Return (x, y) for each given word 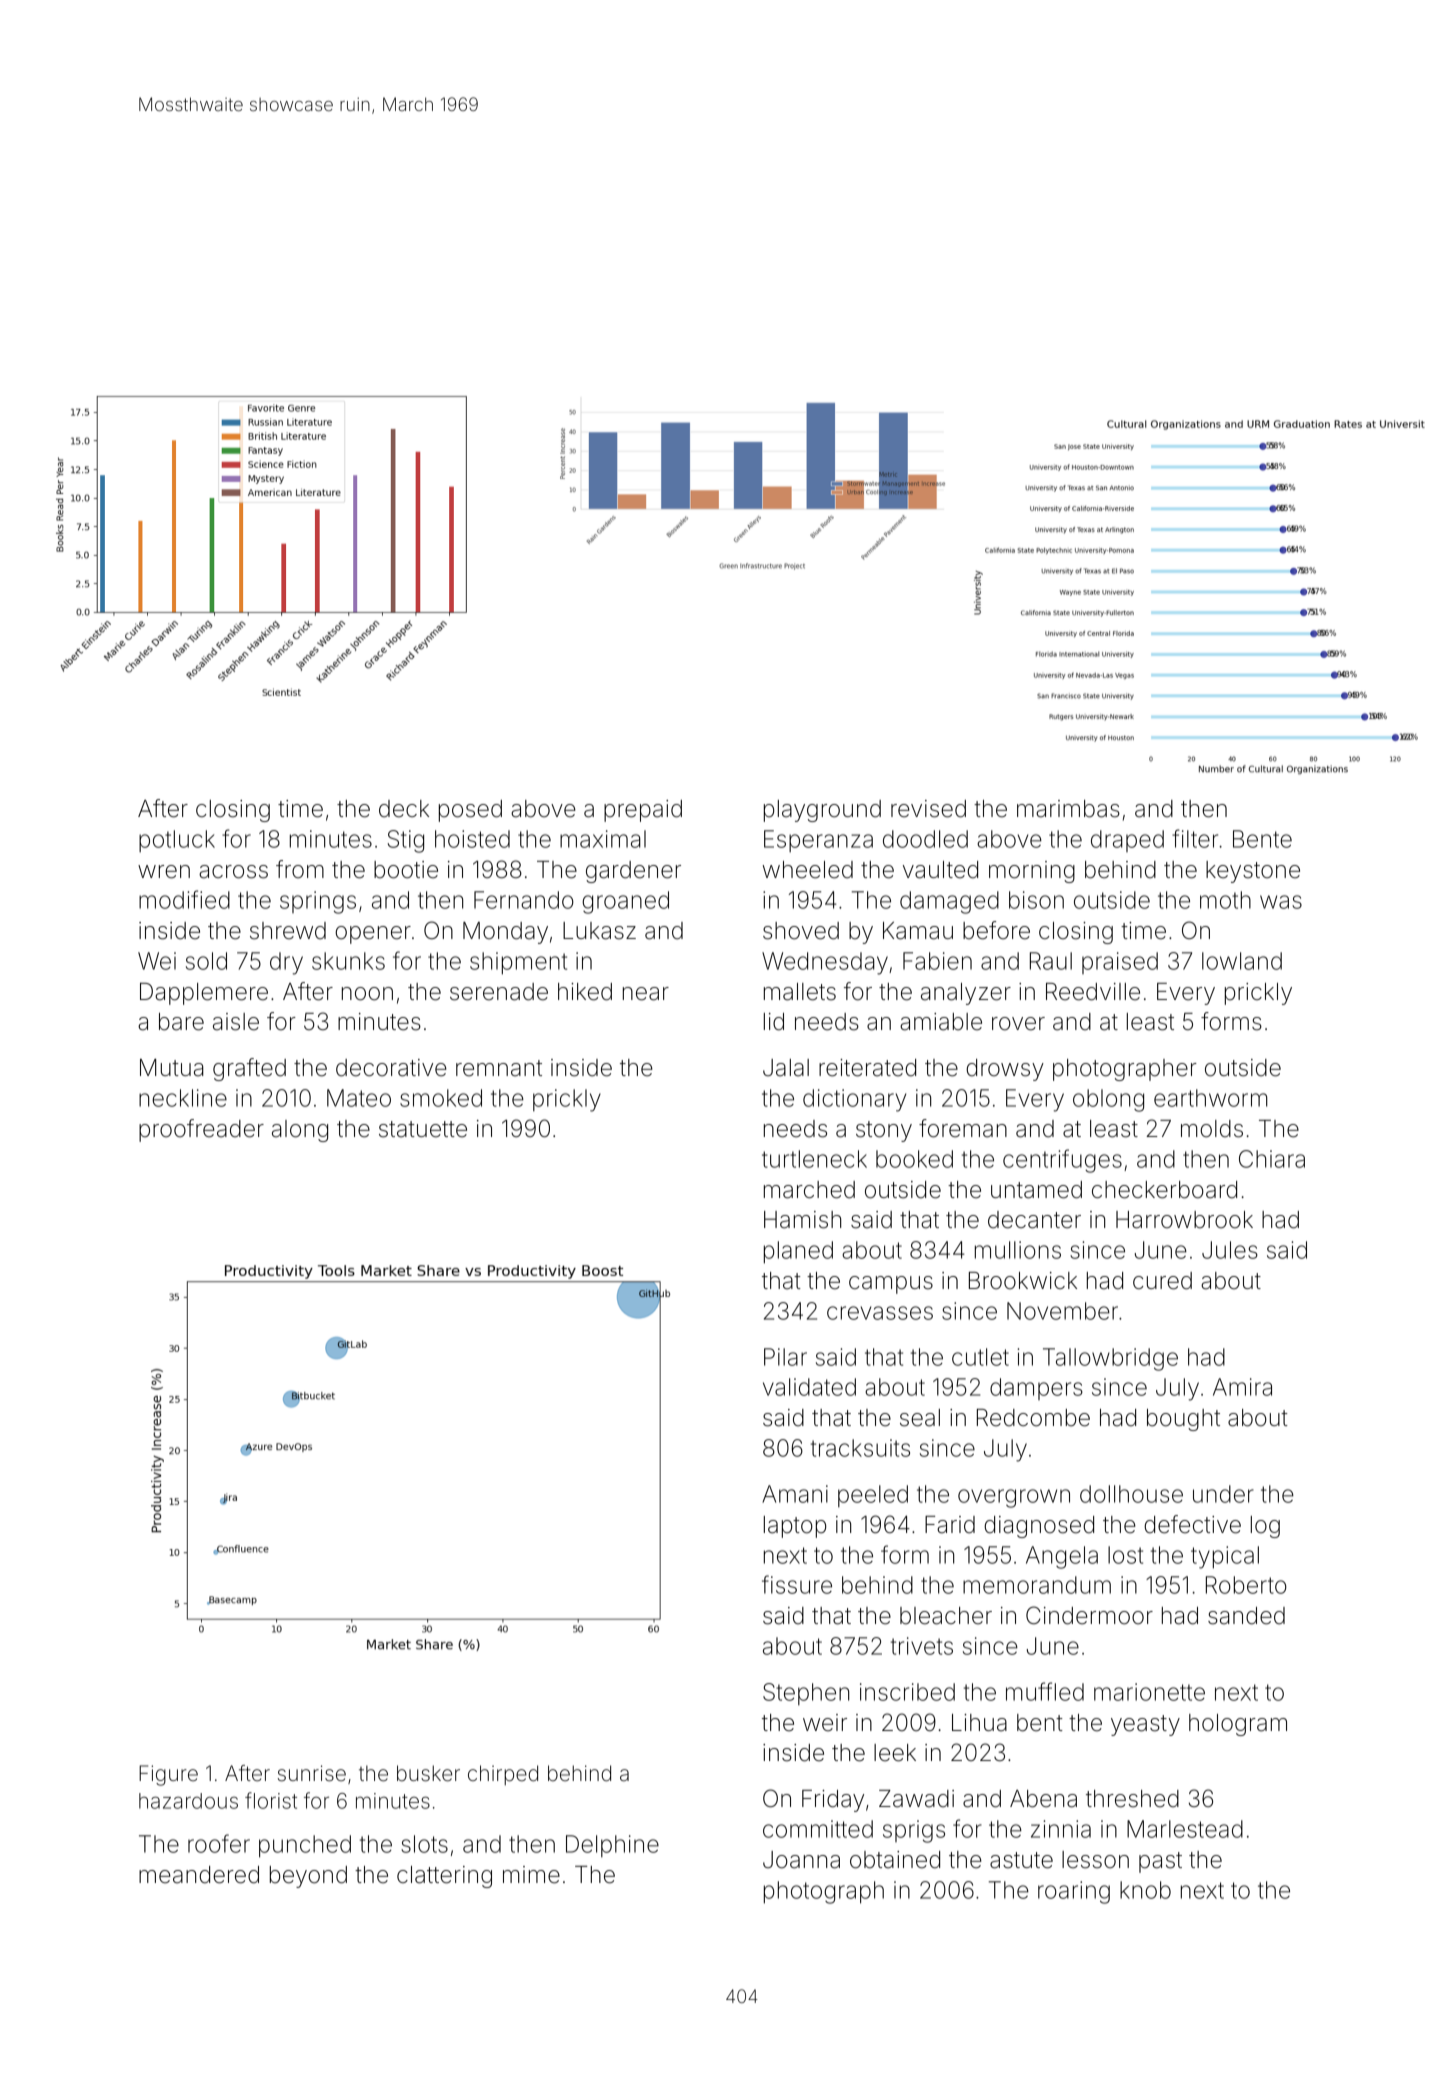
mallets (800, 992)
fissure (797, 1584)
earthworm (1210, 1098)
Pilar (785, 1357)
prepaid (643, 811)
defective (1192, 1524)
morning (1032, 872)
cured (1162, 1281)
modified (184, 899)
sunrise (312, 1773)
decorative (391, 1068)
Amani (795, 1494)
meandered (199, 1875)
